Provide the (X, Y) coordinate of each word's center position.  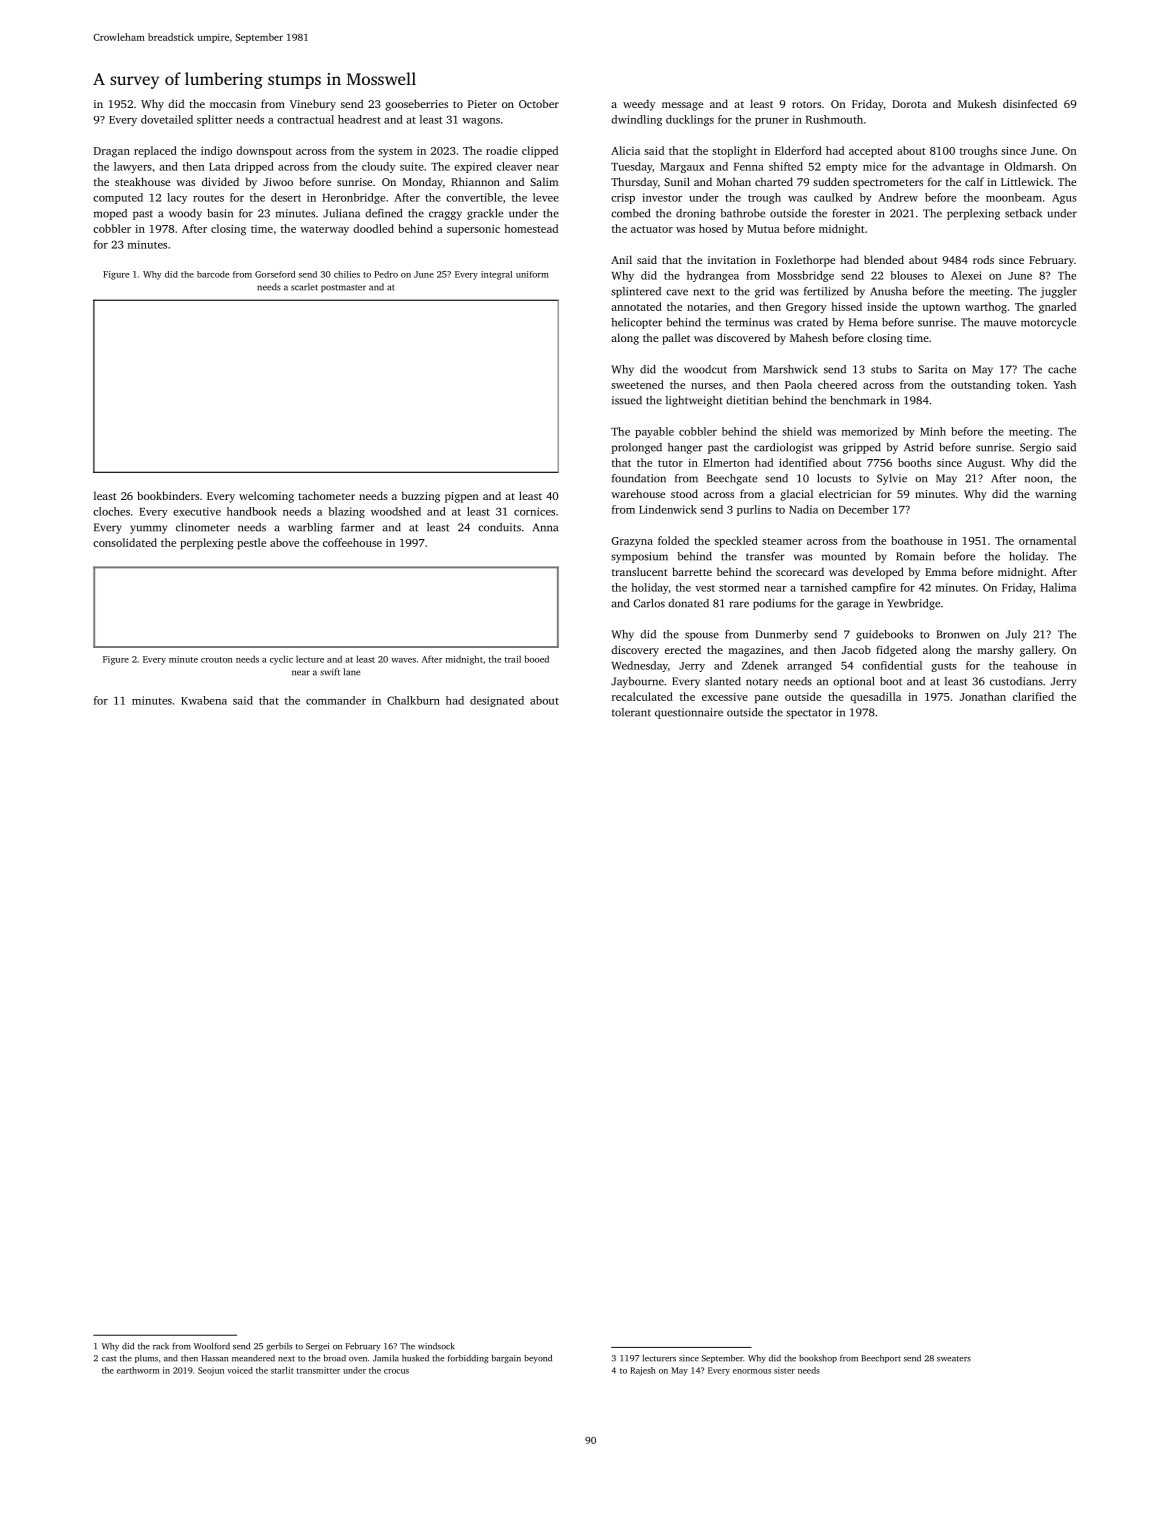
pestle (251, 544)
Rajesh (643, 1371)
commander (336, 700)
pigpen (461, 497)
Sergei (317, 1347)
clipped (540, 152)
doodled (373, 228)
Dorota (909, 104)
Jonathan (983, 696)
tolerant (631, 712)
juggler (1058, 292)
